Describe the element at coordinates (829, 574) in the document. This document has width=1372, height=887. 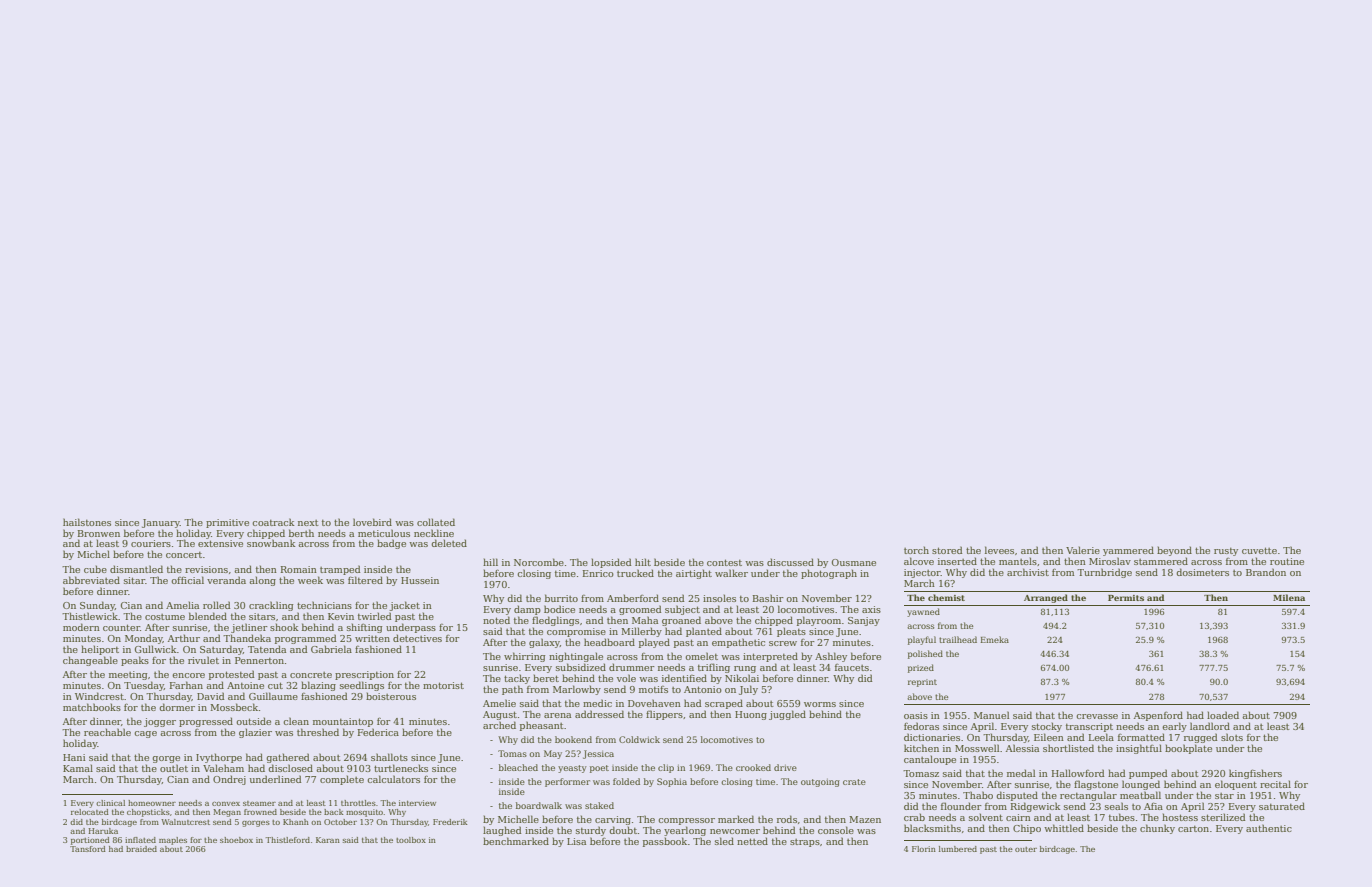
I see `photograph` at that location.
